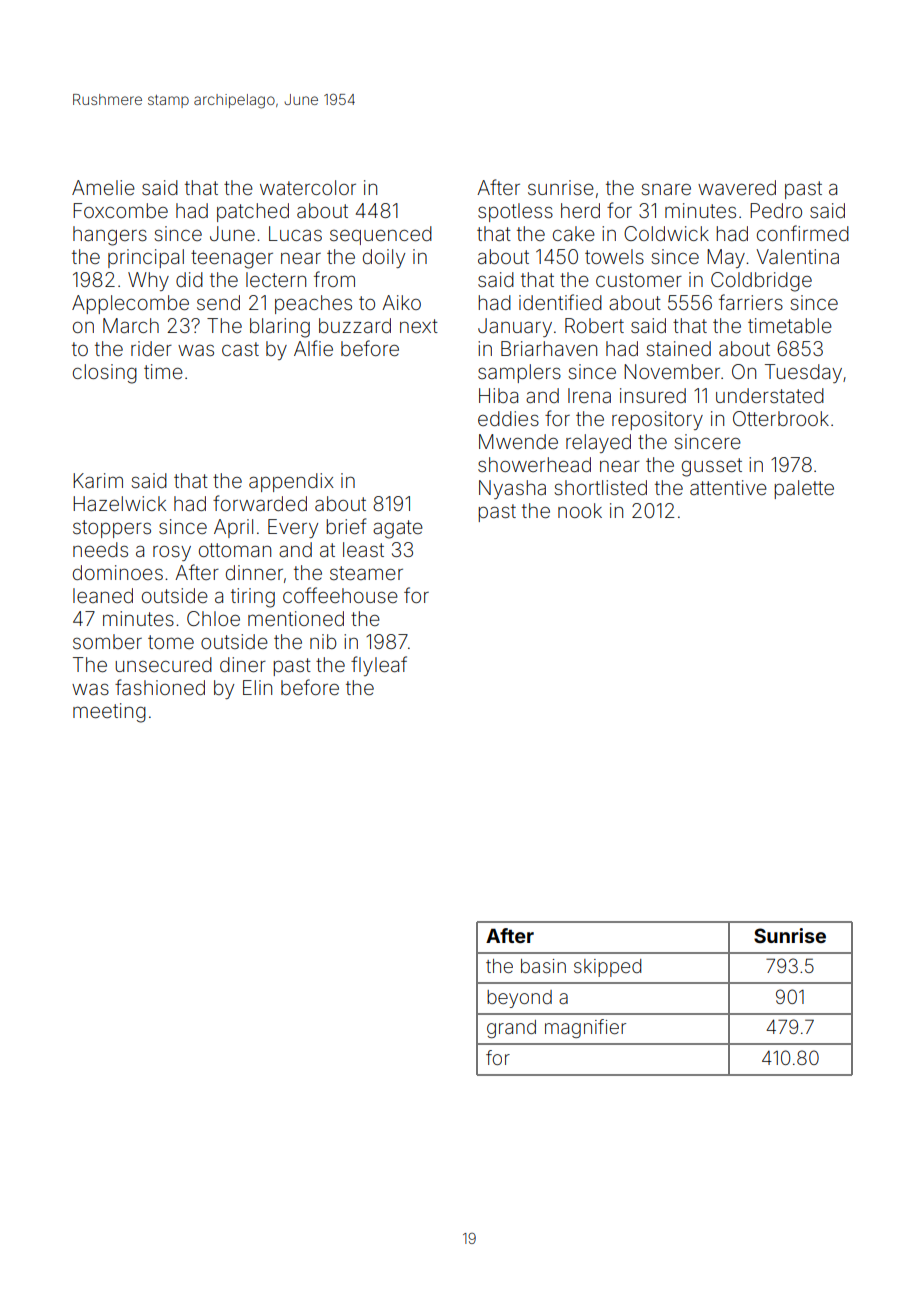 The height and width of the document is (1311, 924). Describe the element at coordinates (803, 233) in the document. I see `confirmed` at that location.
